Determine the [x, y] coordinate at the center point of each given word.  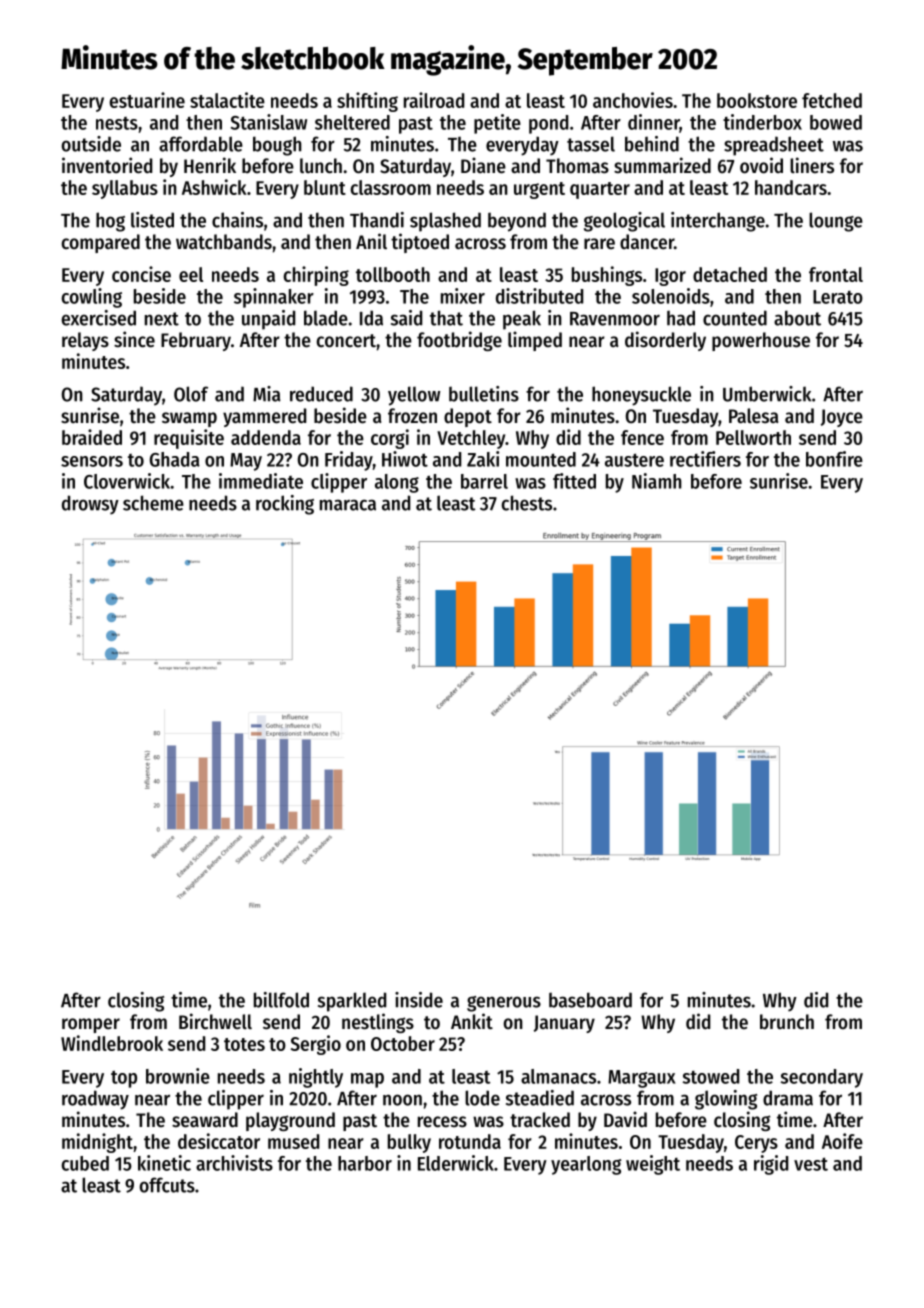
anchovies [633, 100]
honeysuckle [641, 396]
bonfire [834, 459]
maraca [348, 505]
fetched [832, 100]
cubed [85, 1163]
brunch [787, 1022]
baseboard [590, 1000]
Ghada [175, 459]
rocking [285, 505]
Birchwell [215, 1021]
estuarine [147, 100]
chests [527, 503]
